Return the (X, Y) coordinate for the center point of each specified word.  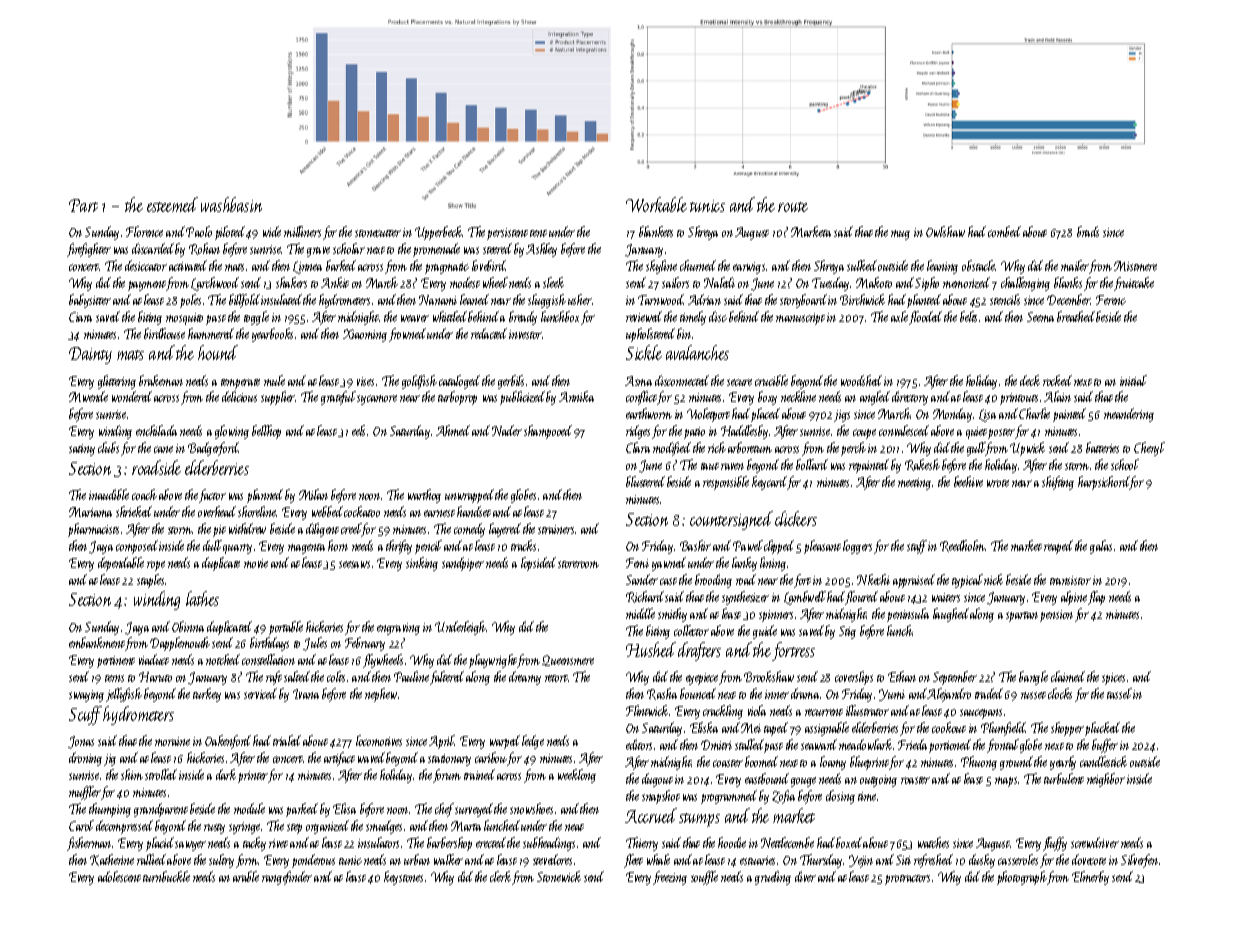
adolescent (119, 876)
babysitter (90, 301)
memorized (966, 282)
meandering (1129, 415)
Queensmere (568, 660)
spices (1113, 679)
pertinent (116, 662)
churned (698, 265)
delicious (239, 396)
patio (694, 433)
